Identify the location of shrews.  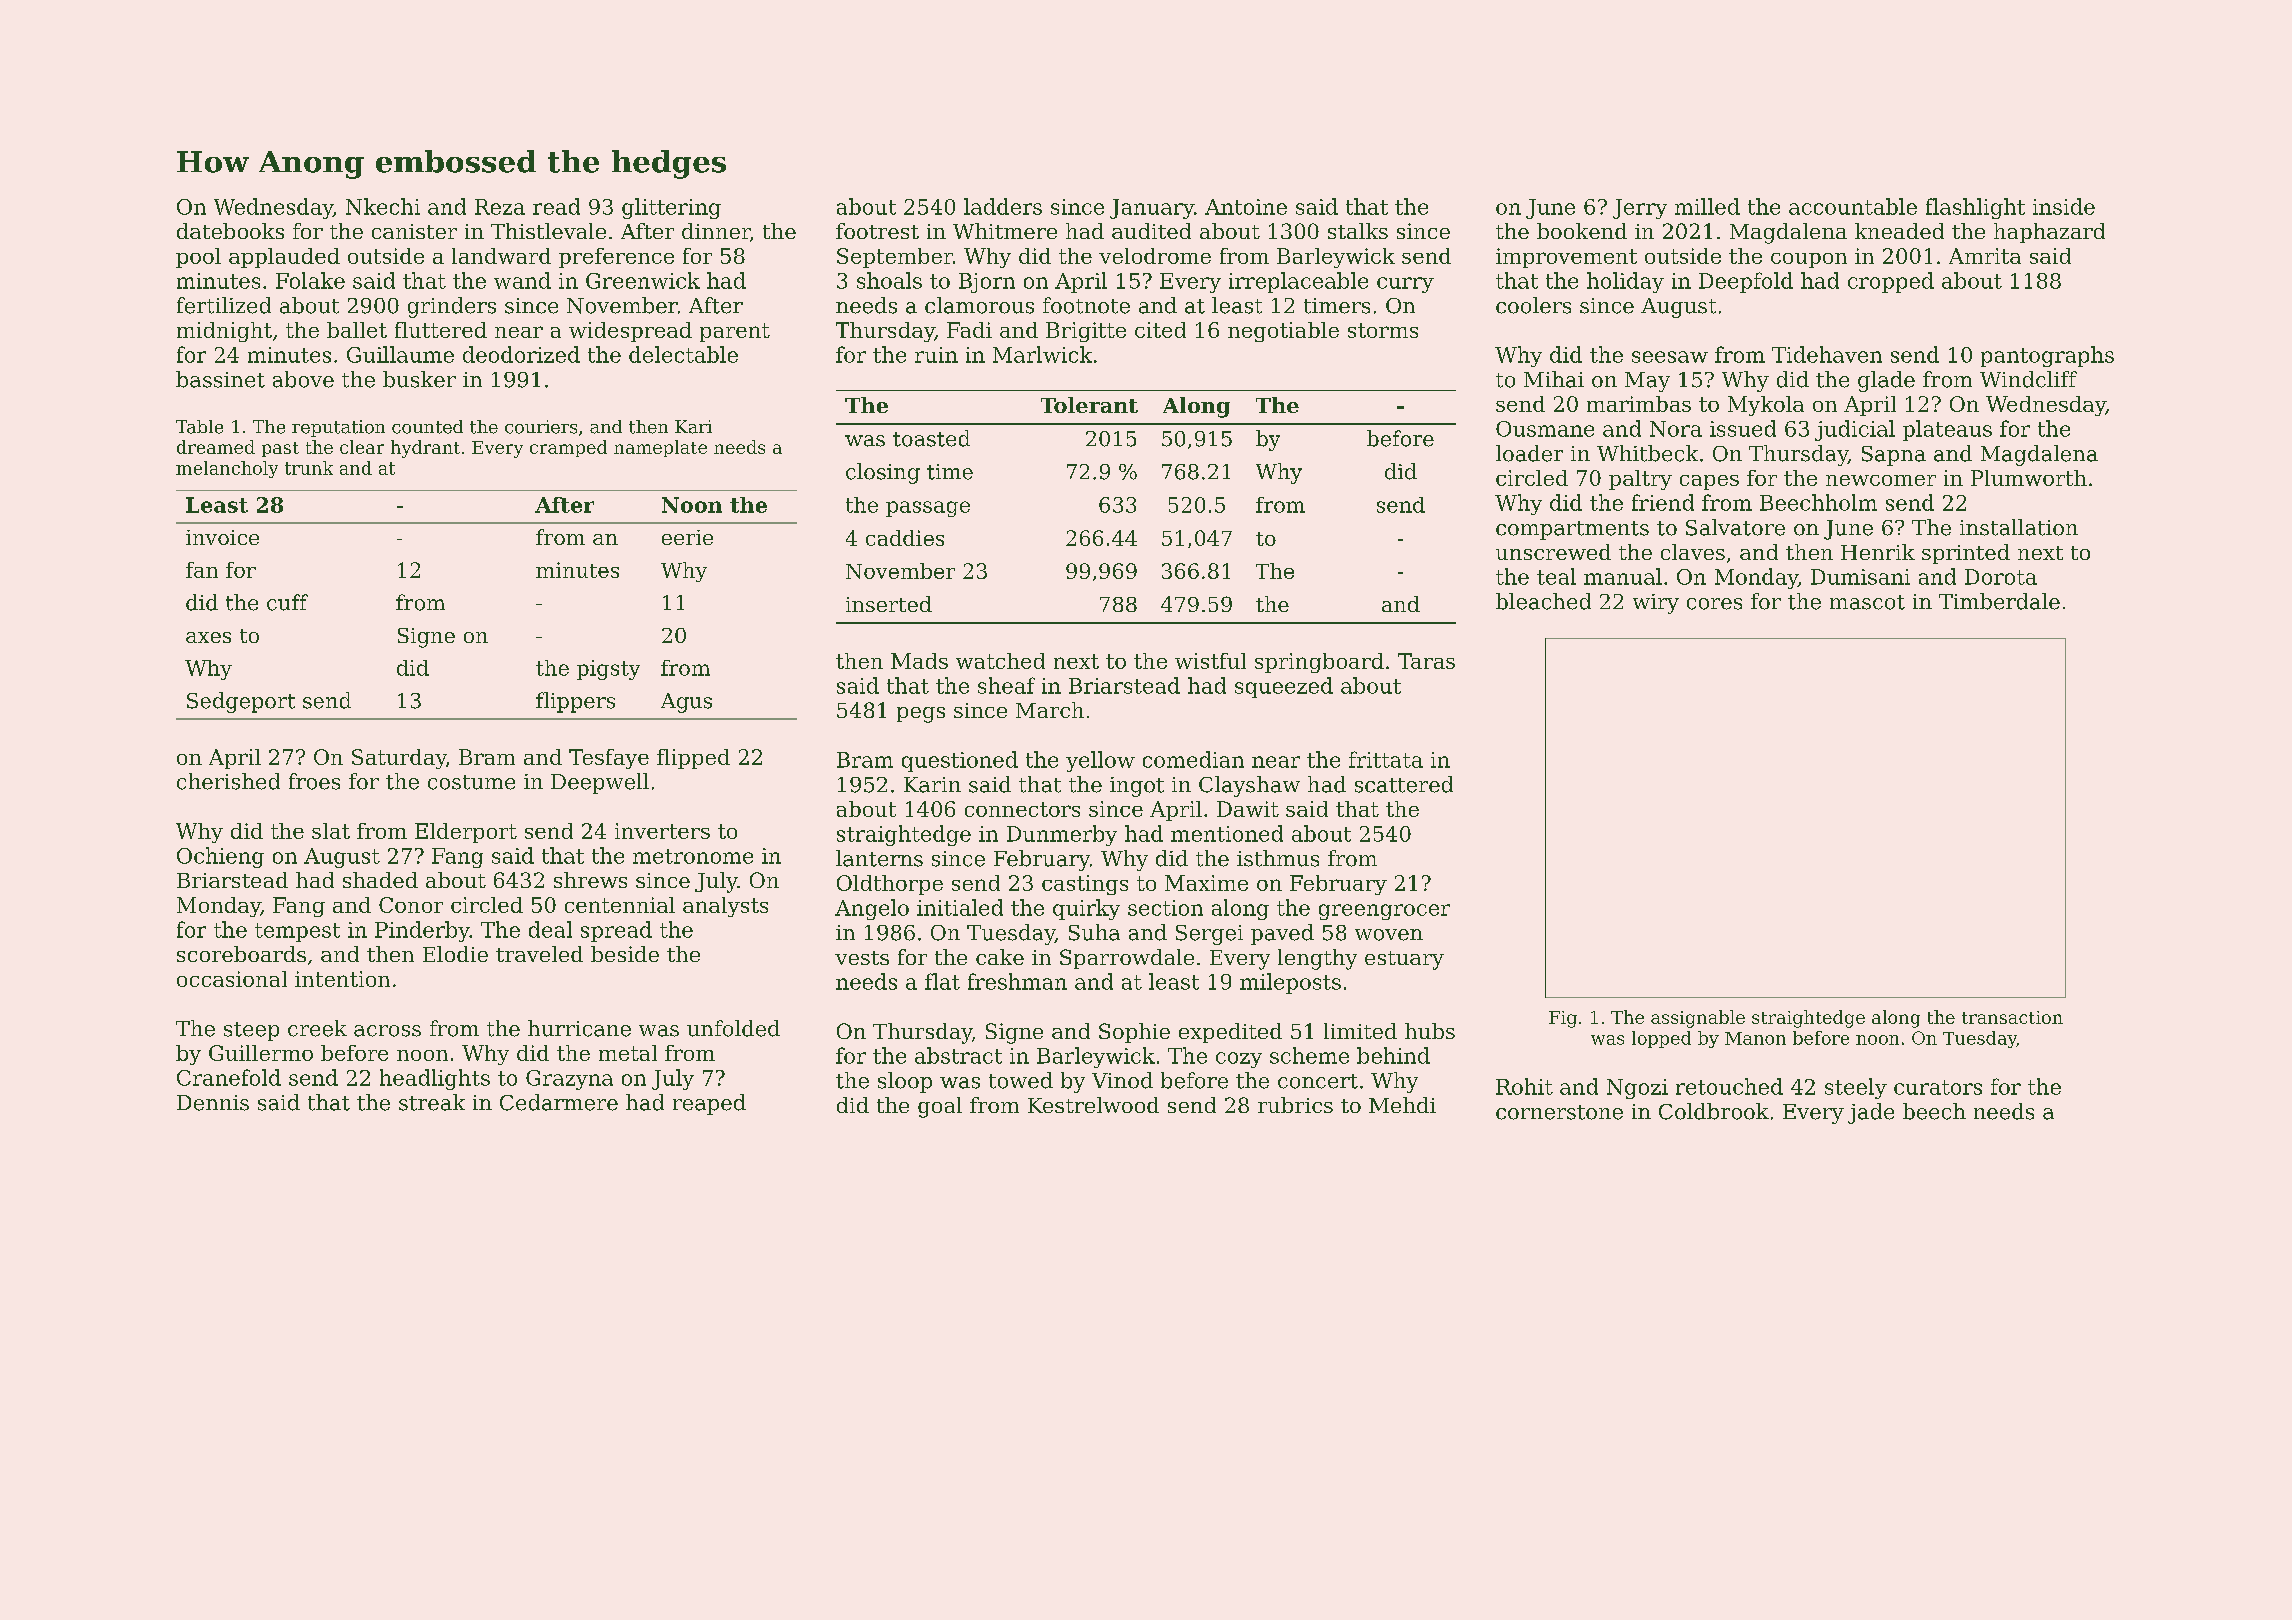
(590, 880).
